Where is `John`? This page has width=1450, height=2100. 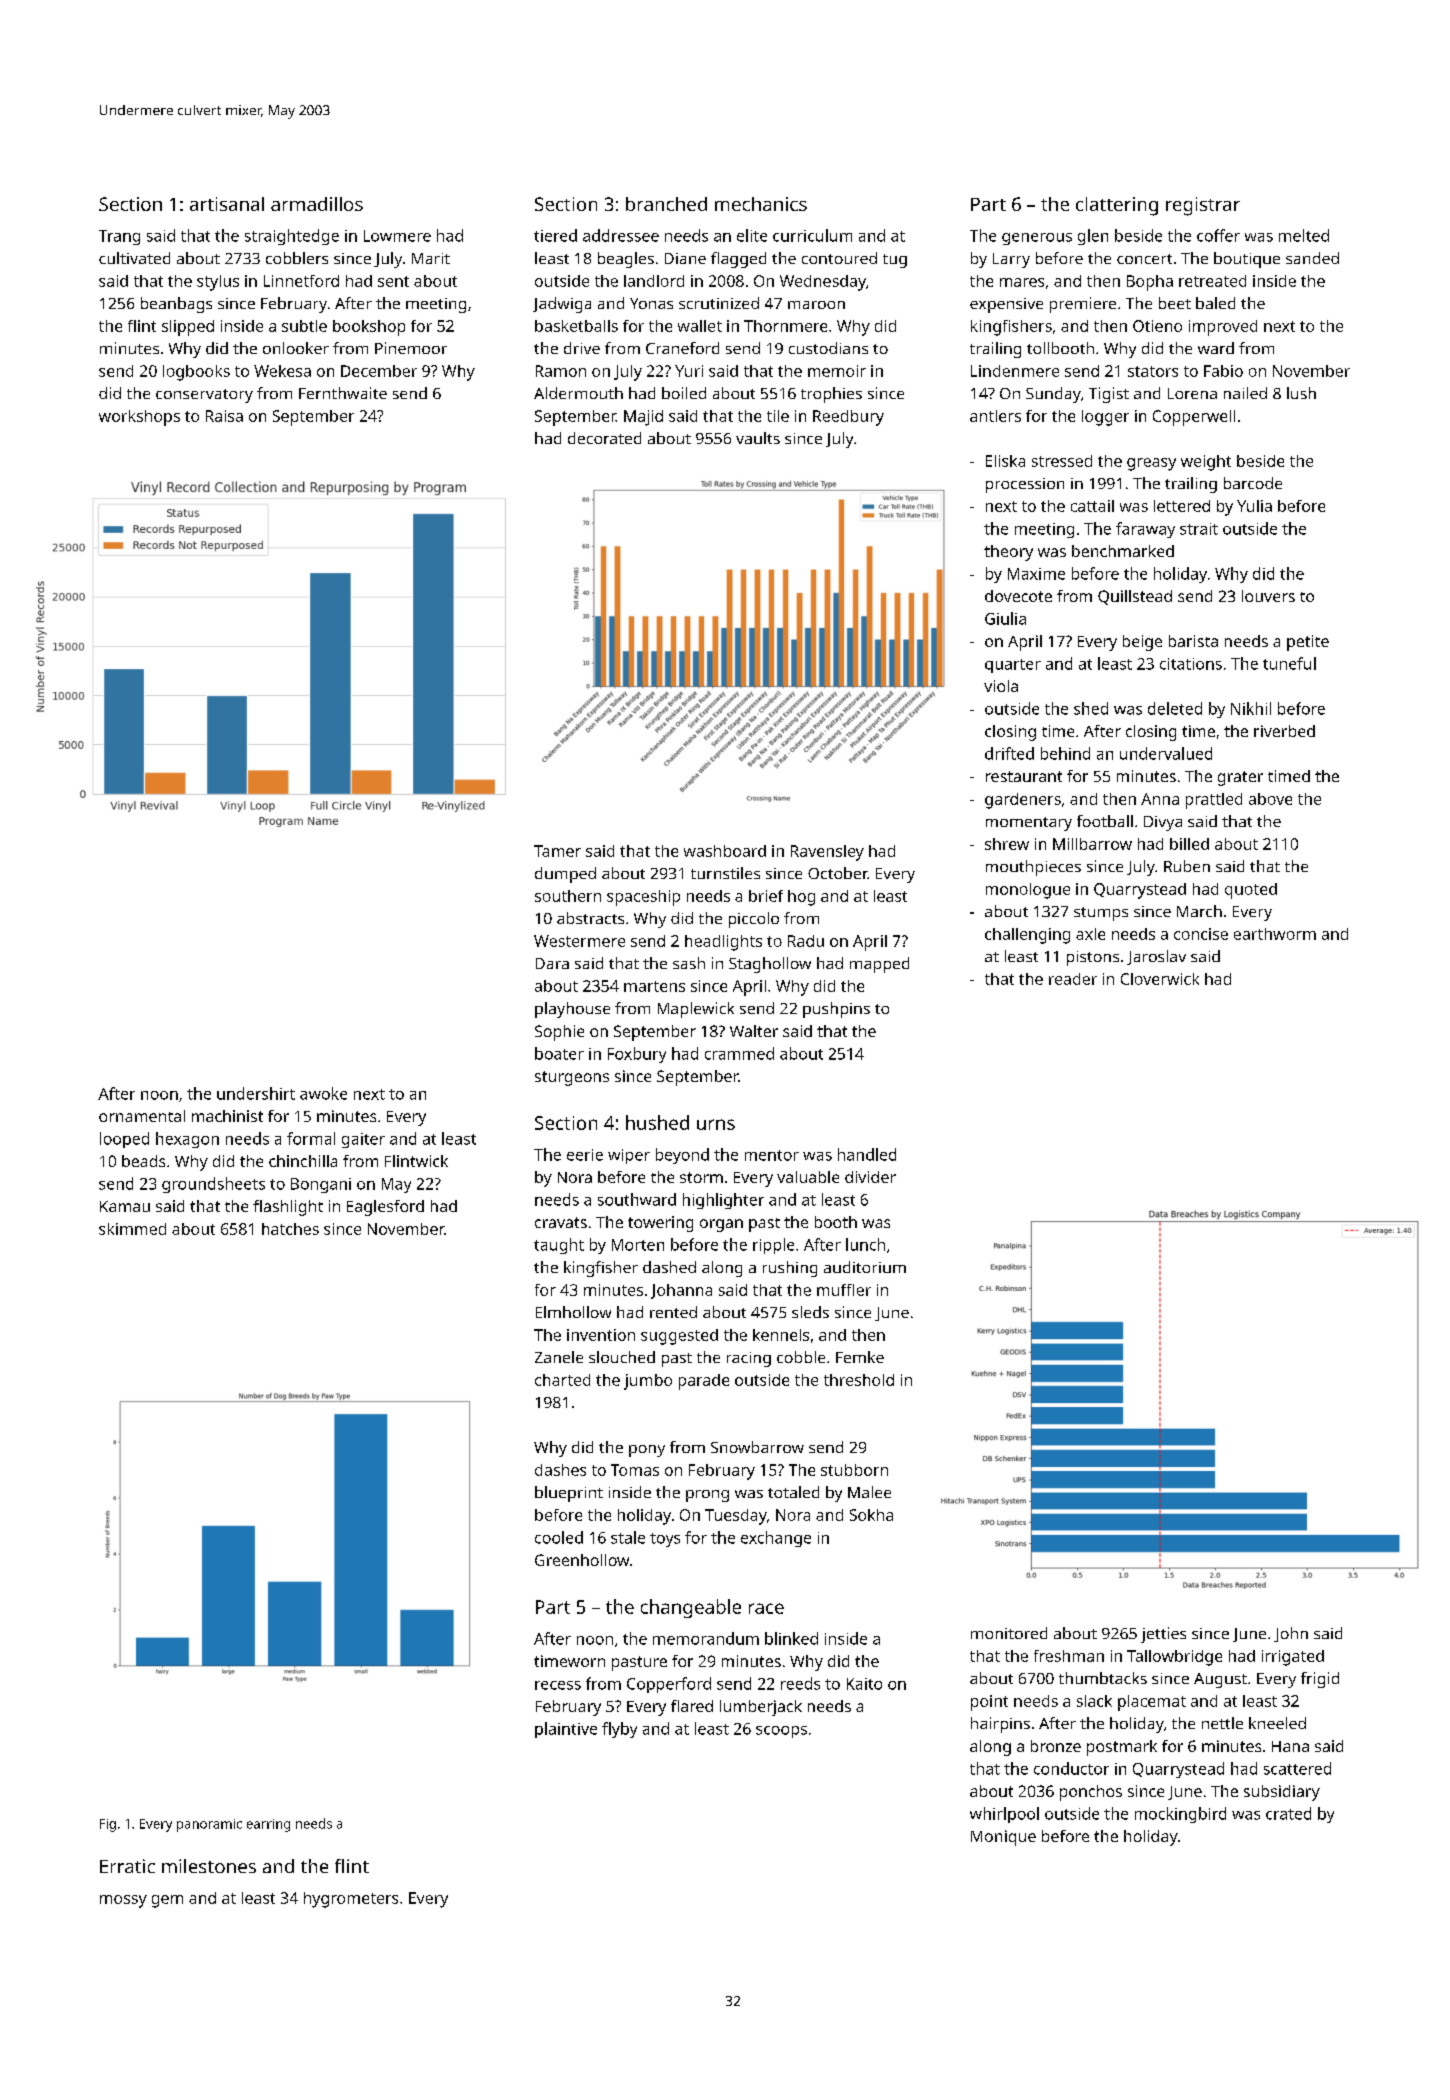
John is located at coordinates (1291, 1634).
